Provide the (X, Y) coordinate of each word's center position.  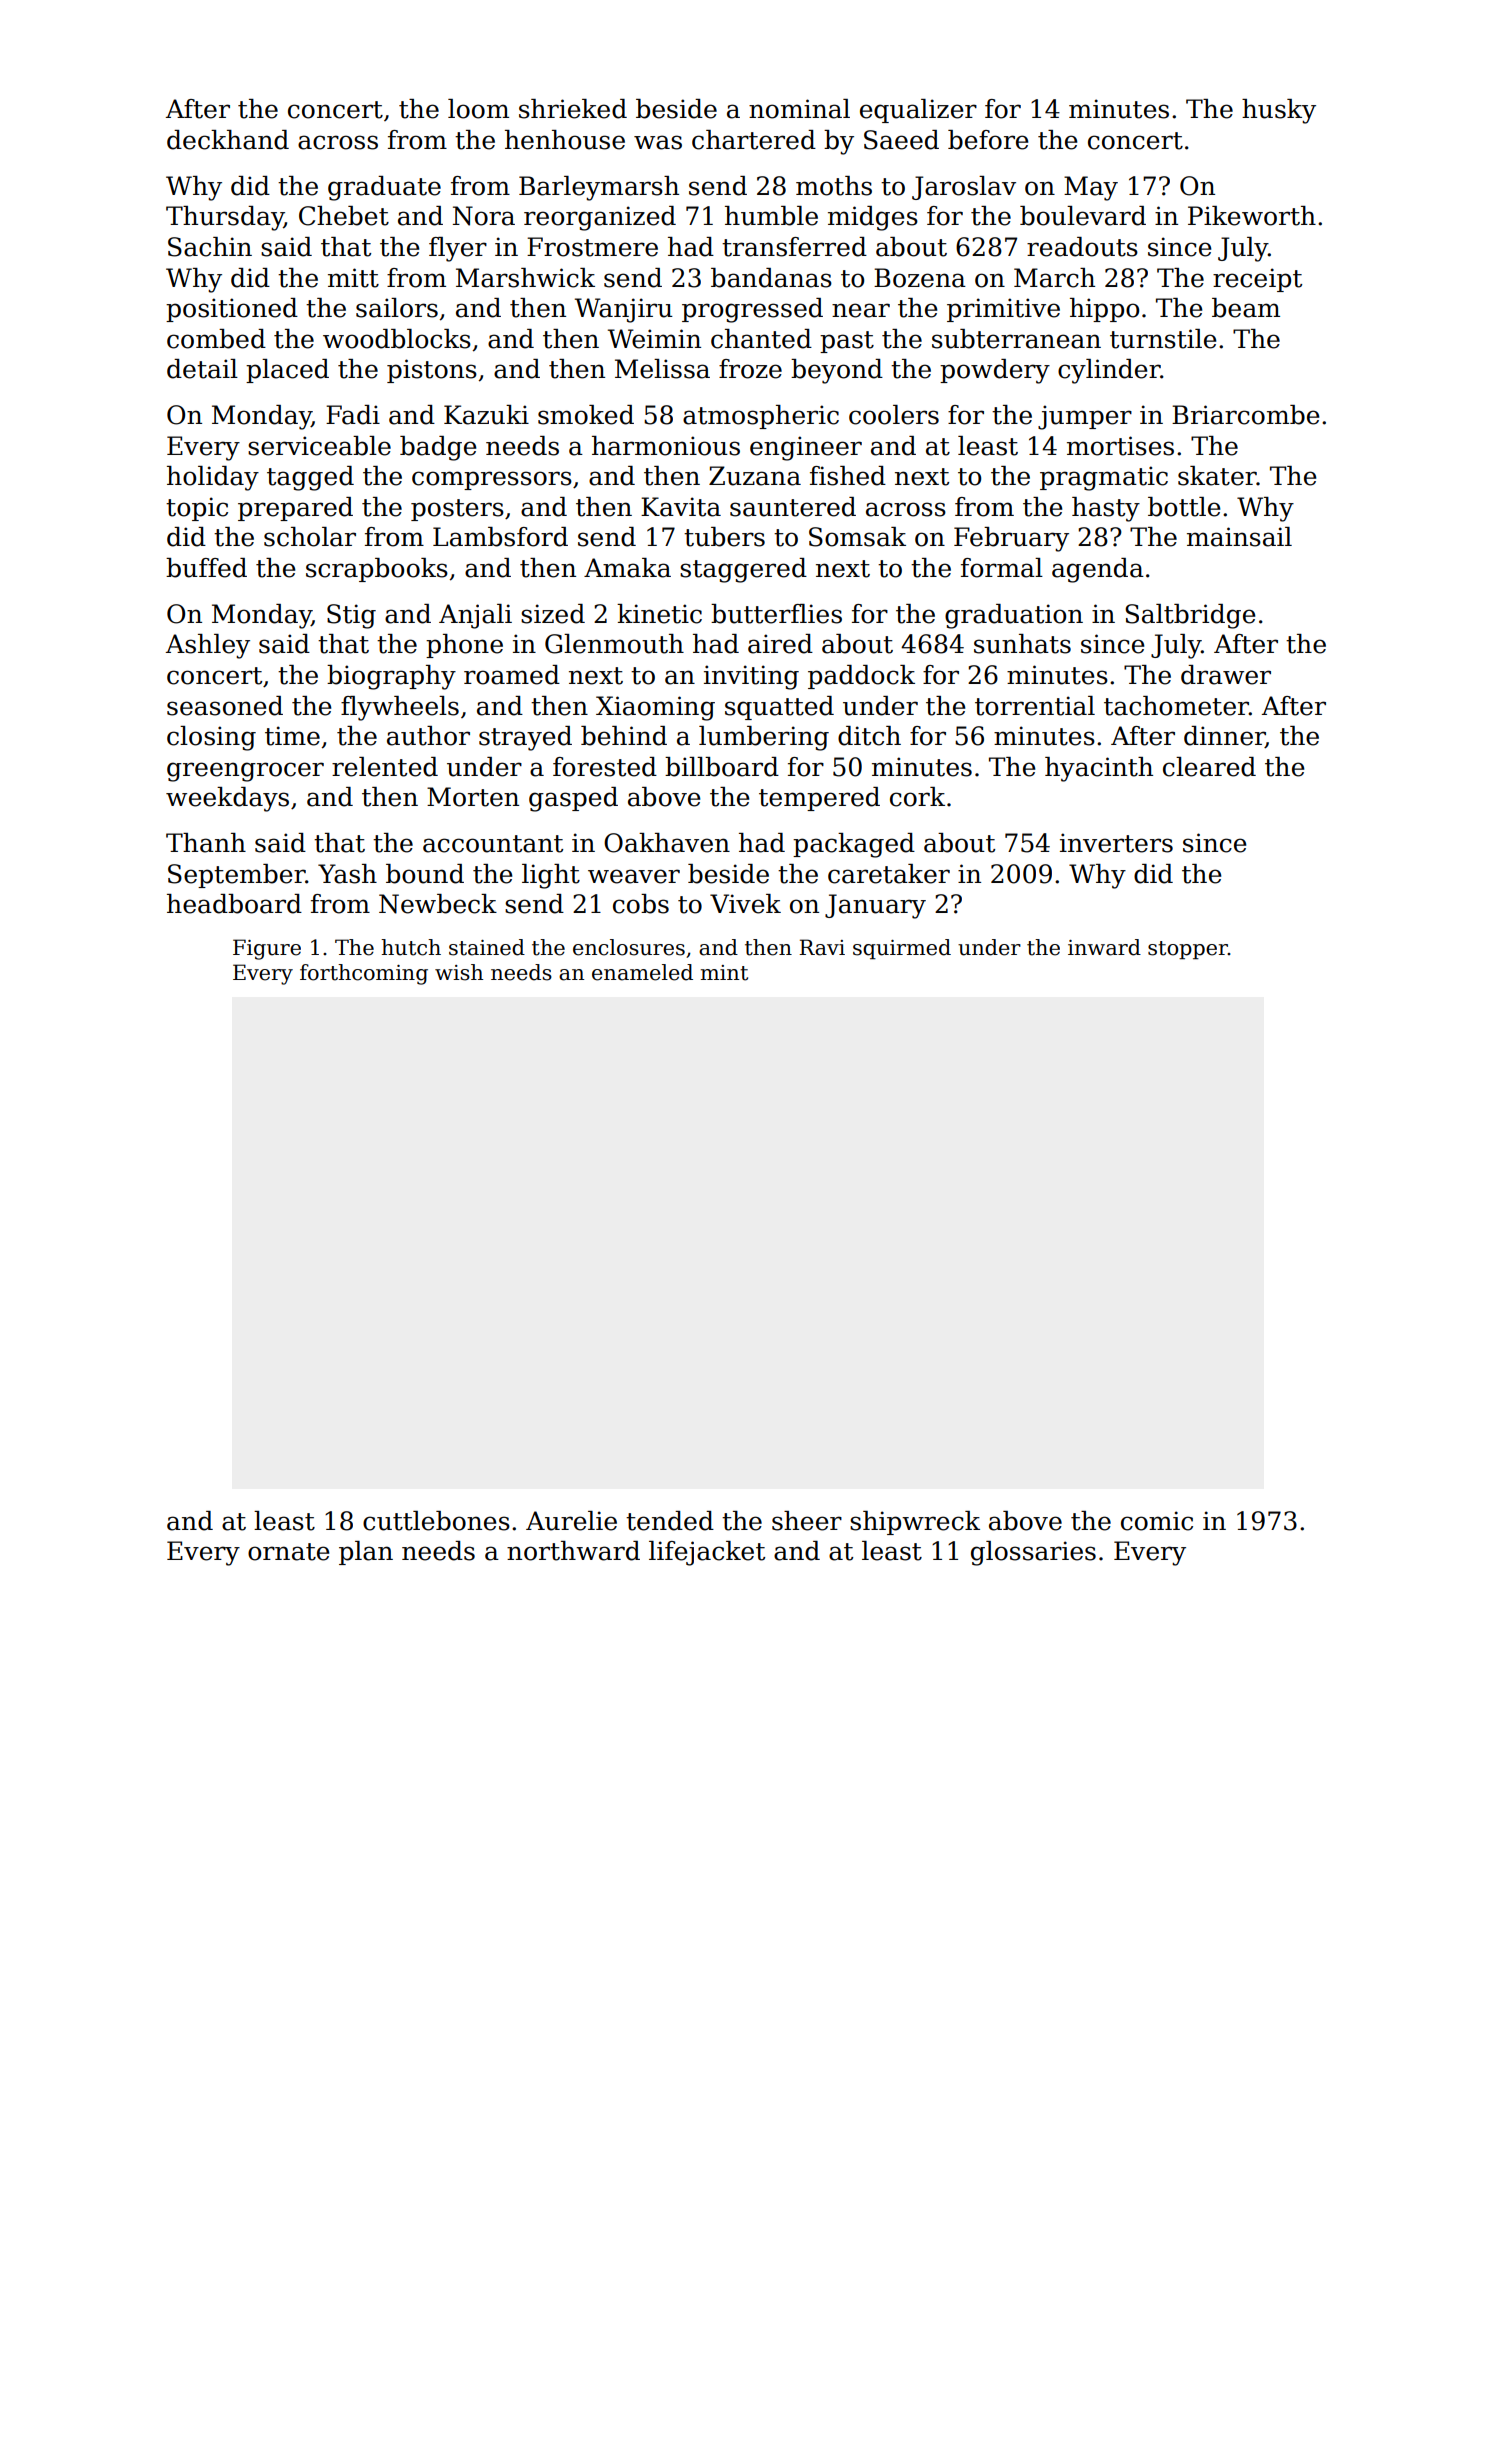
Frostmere (592, 247)
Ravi (822, 947)
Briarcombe (1245, 415)
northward (573, 1551)
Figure (267, 949)
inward (1104, 947)
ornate (288, 1552)
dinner (1224, 737)
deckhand (228, 140)
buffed (206, 568)
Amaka (627, 568)
